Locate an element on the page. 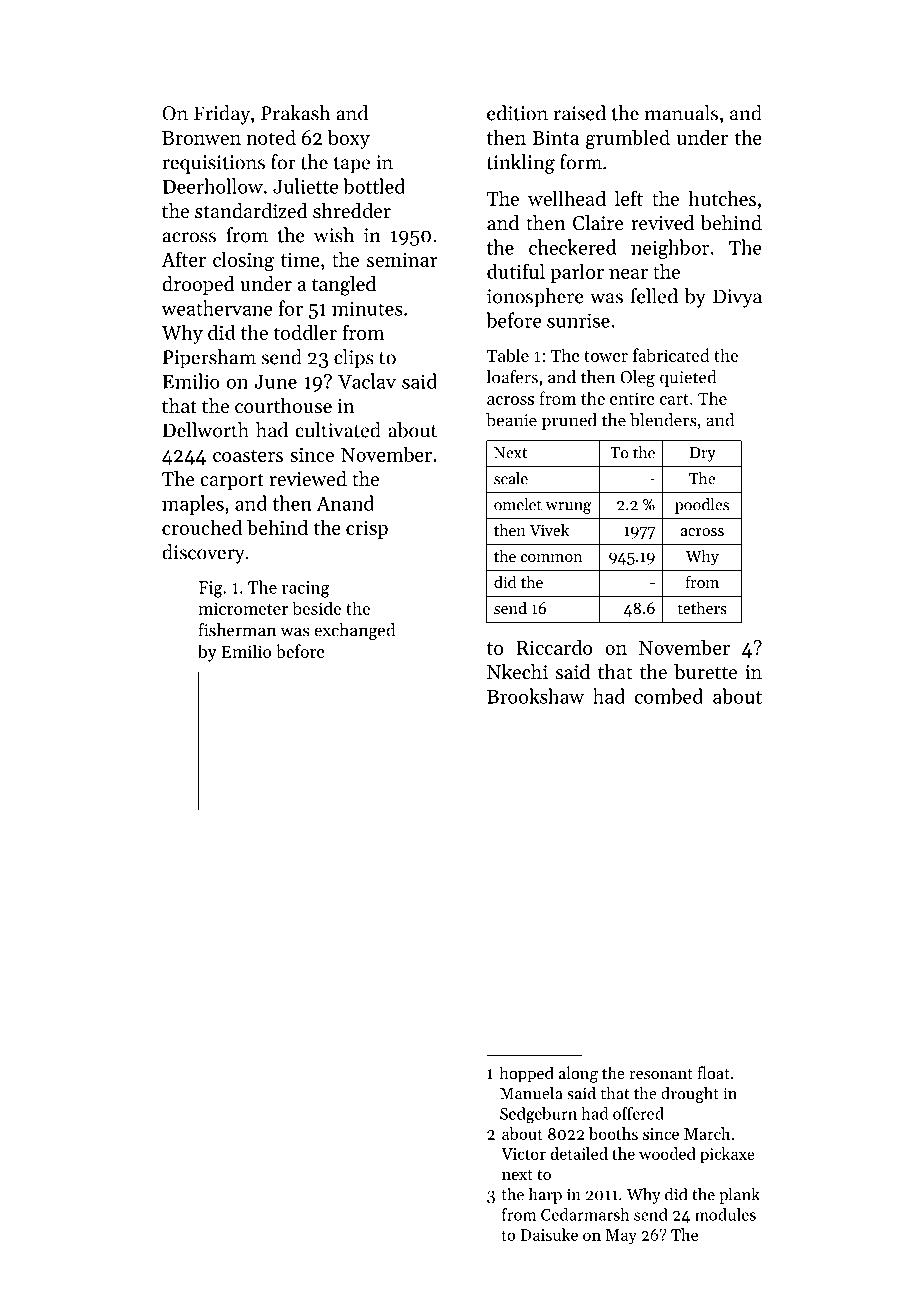 The height and width of the page is (1311, 924). May is located at coordinates (621, 1237).
